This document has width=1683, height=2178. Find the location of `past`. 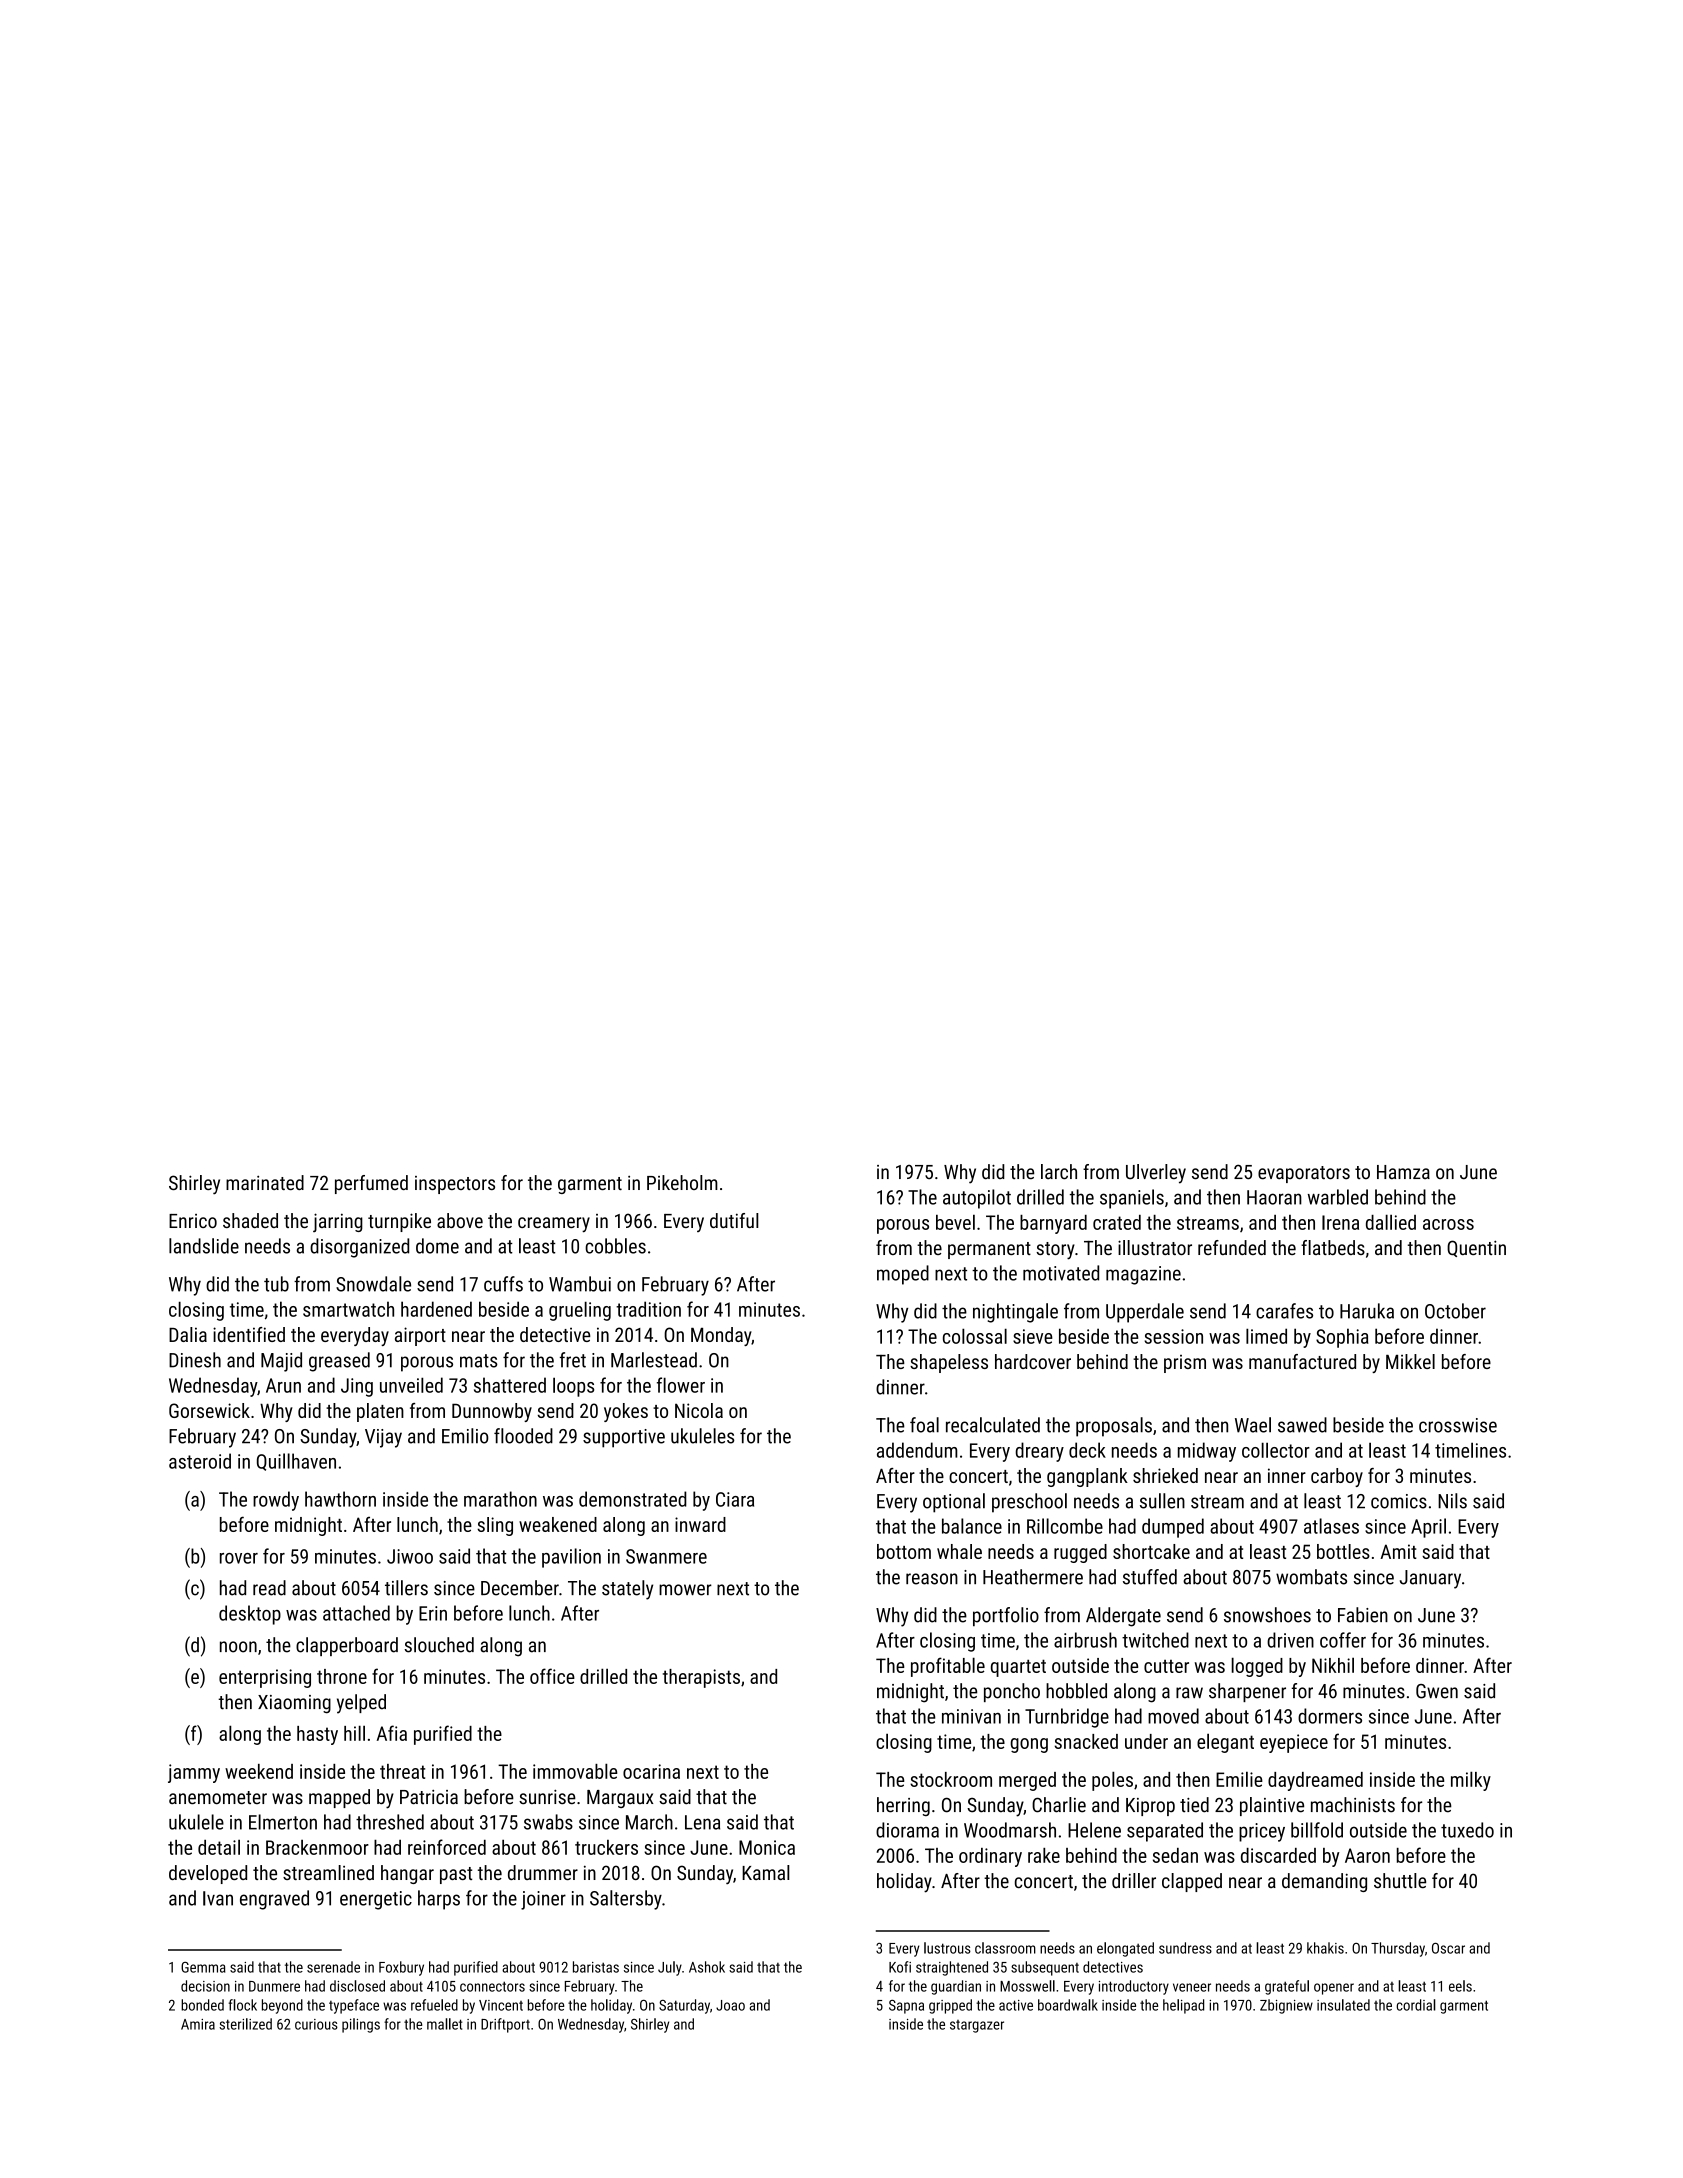

past is located at coordinates (456, 1875).
